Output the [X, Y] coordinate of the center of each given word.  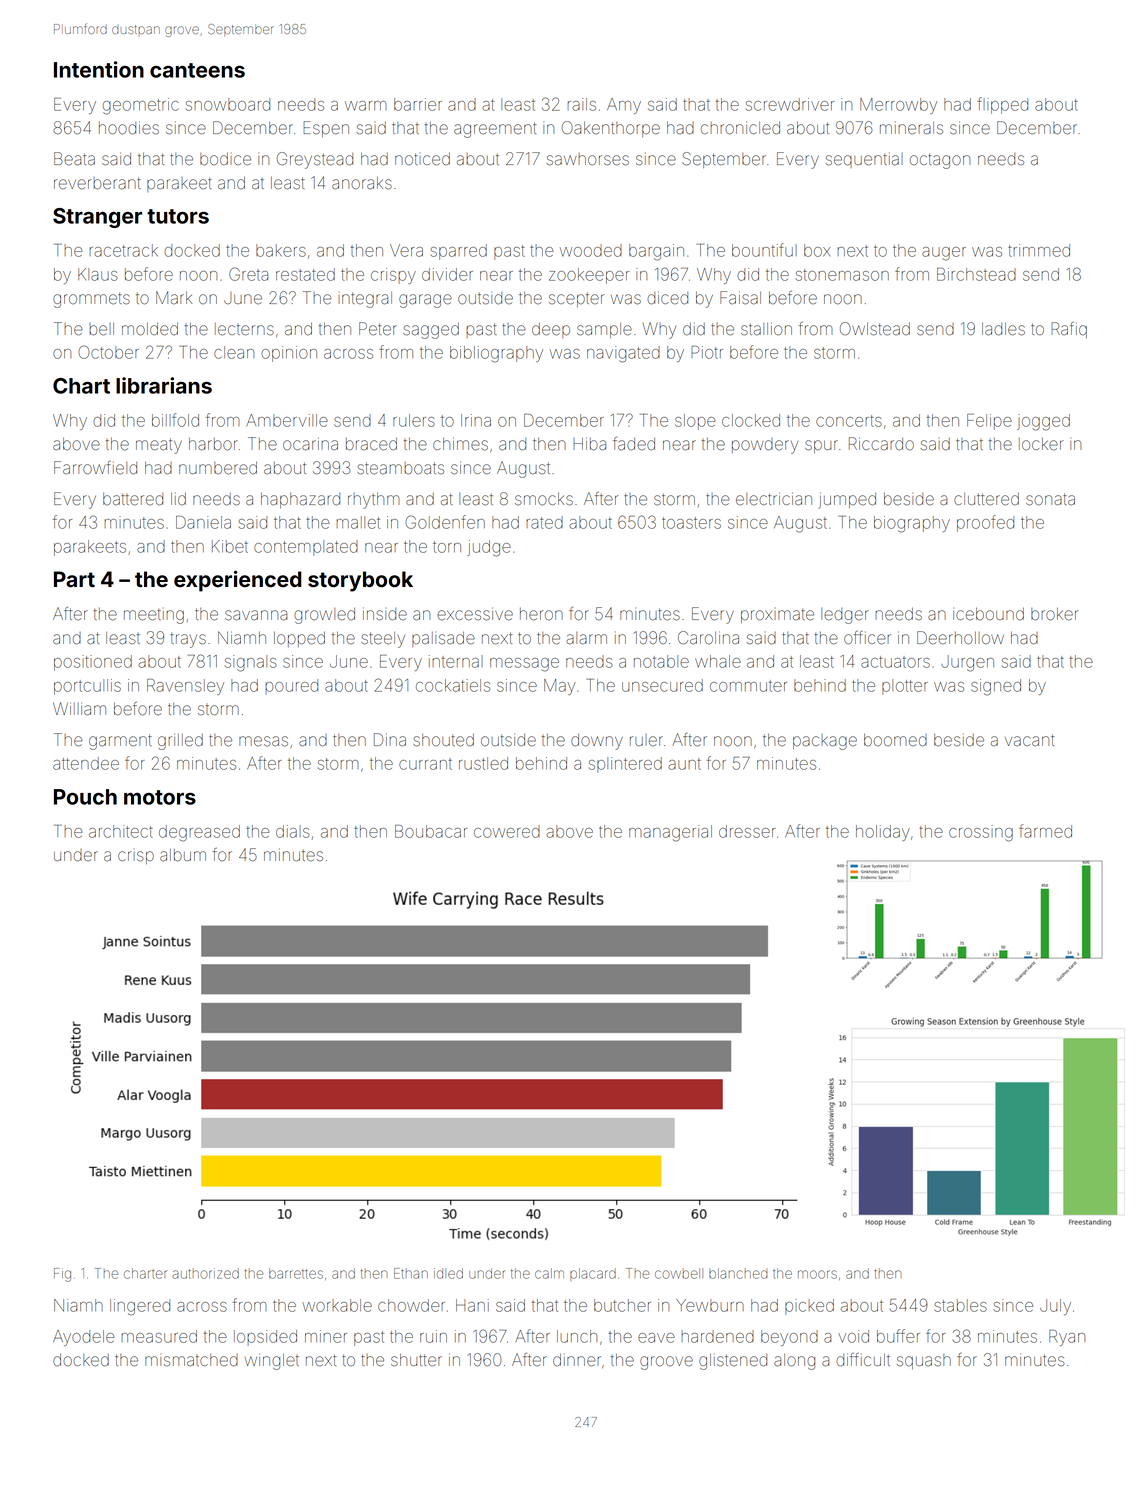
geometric [141, 106]
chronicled [740, 127]
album [183, 855]
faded [634, 443]
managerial [670, 833]
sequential [864, 160]
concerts [849, 421]
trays [188, 640]
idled [448, 1273]
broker [1054, 614]
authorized [206, 1273]
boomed [895, 740]
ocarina [310, 443]
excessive [475, 614]
